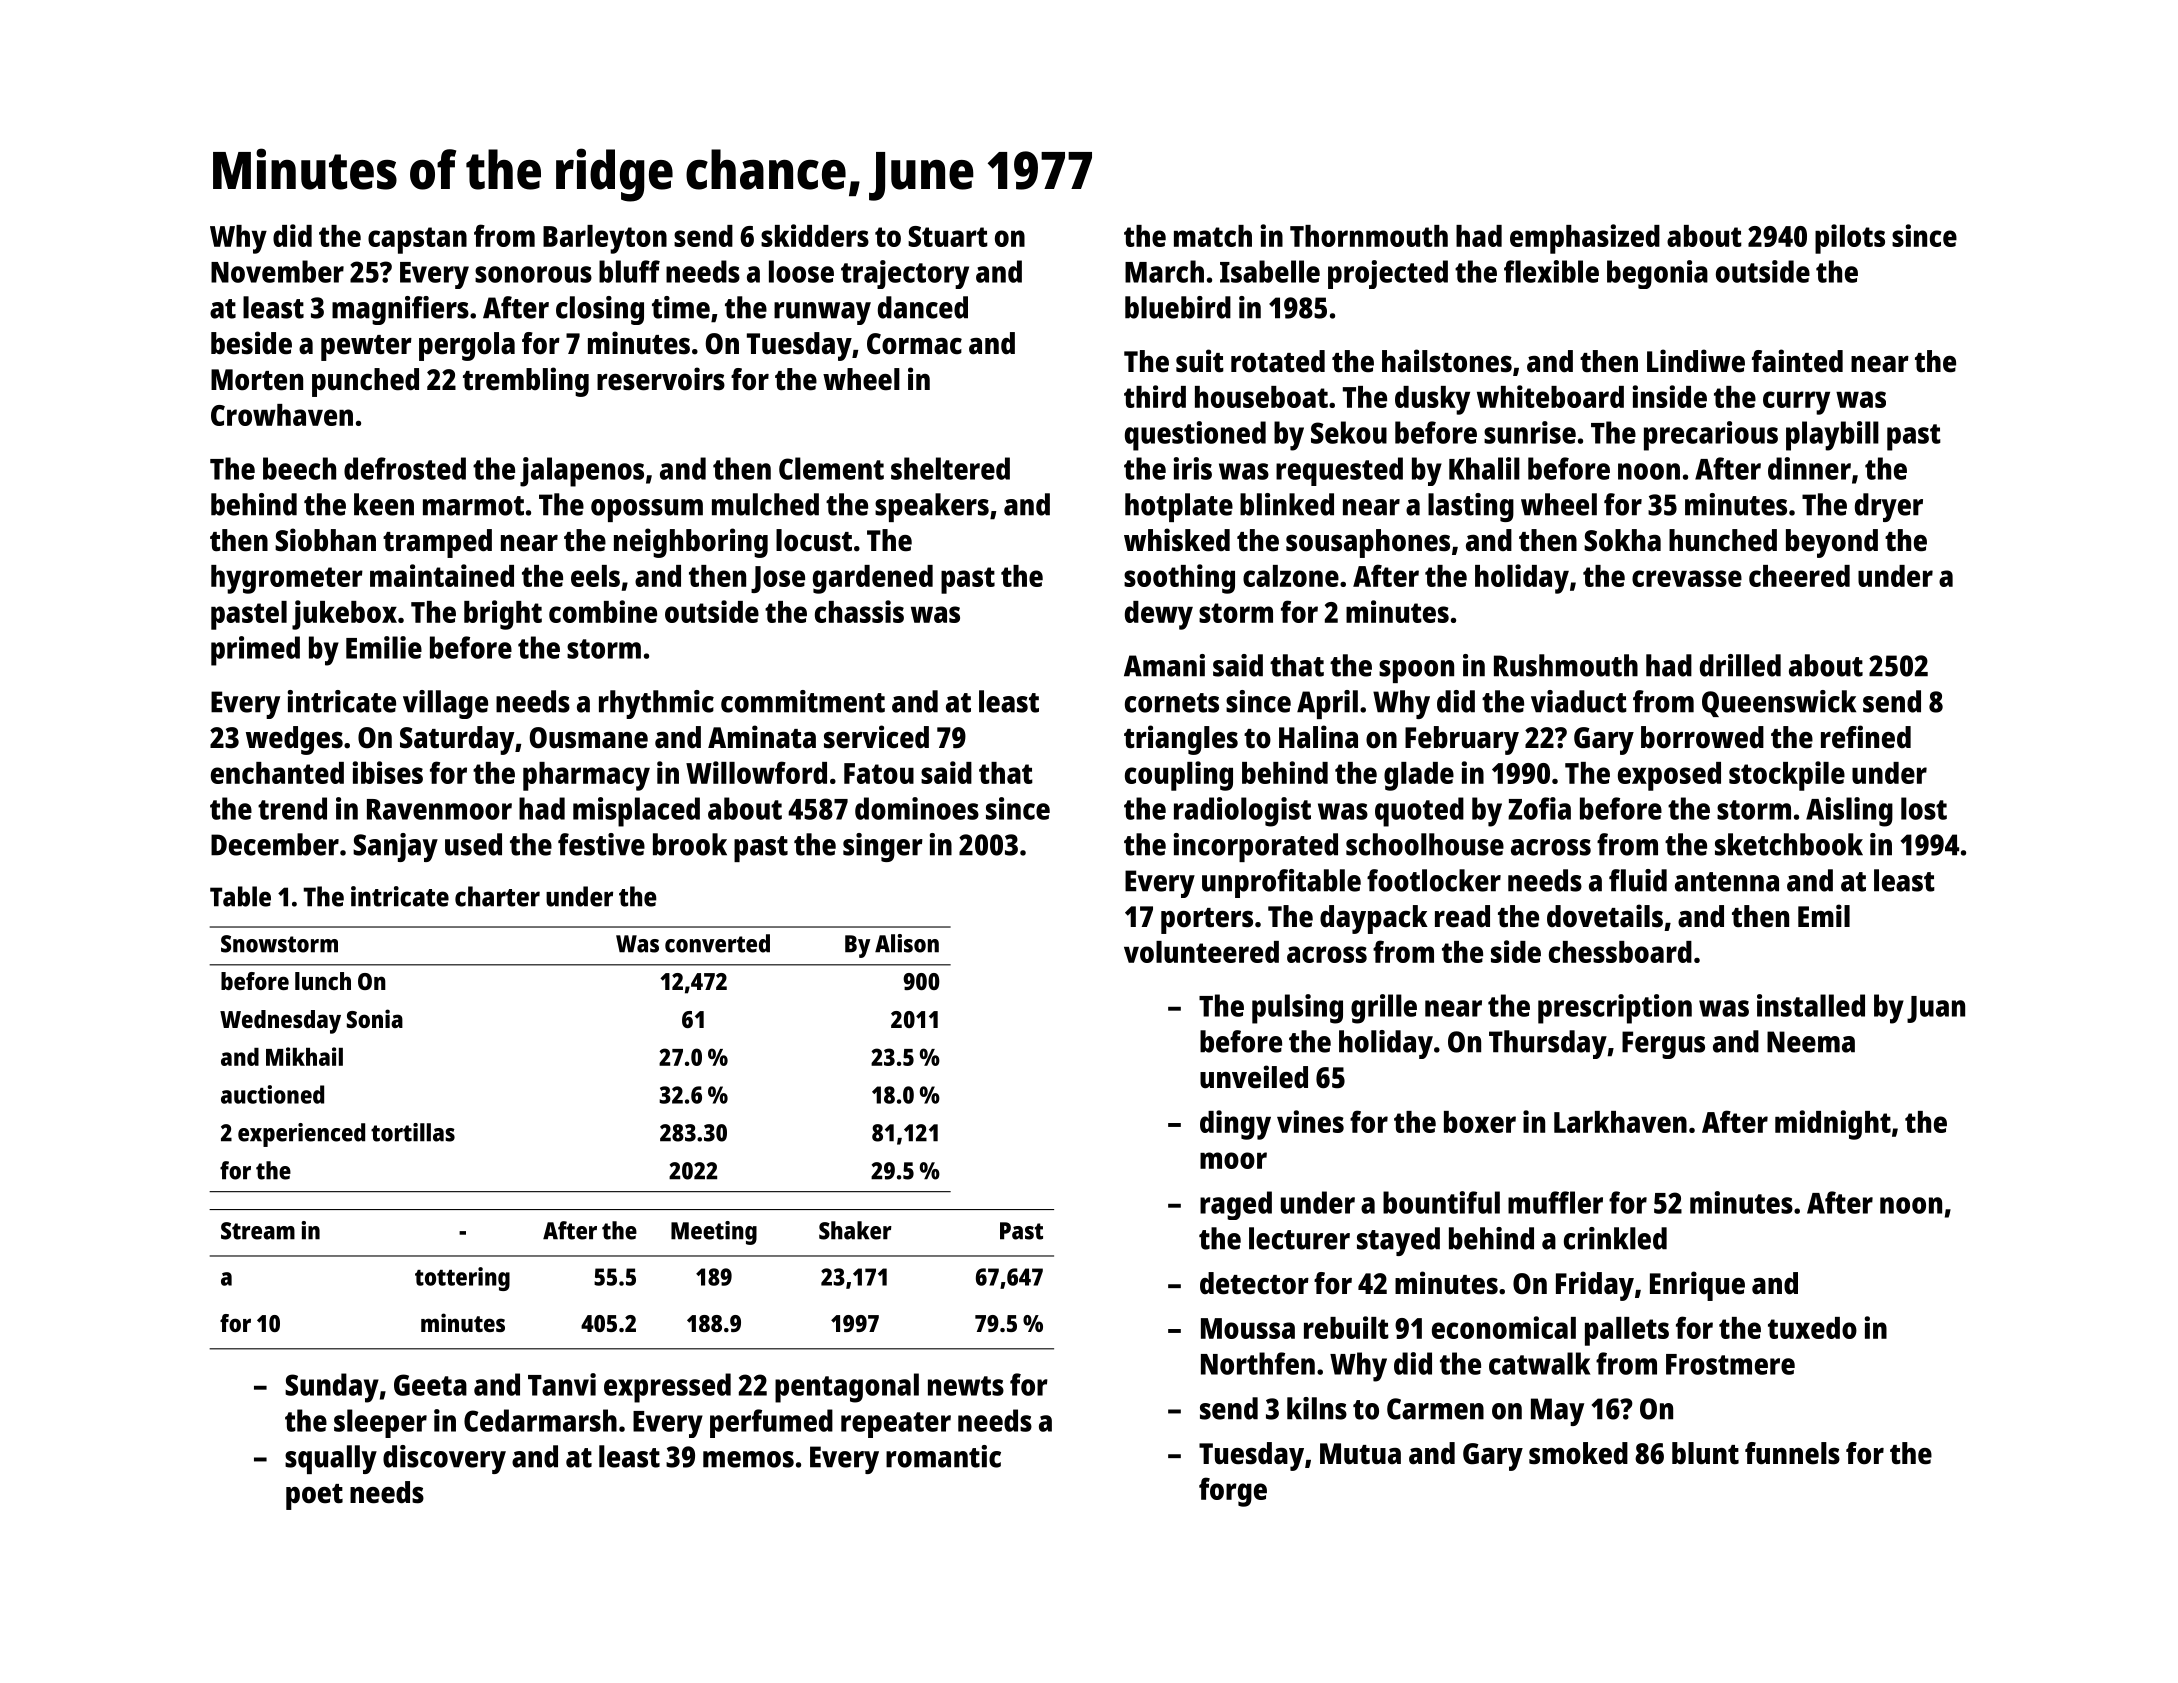 The image size is (2178, 1683). Describe the element at coordinates (1159, 615) in the screenshot. I see `dewy` at that location.
